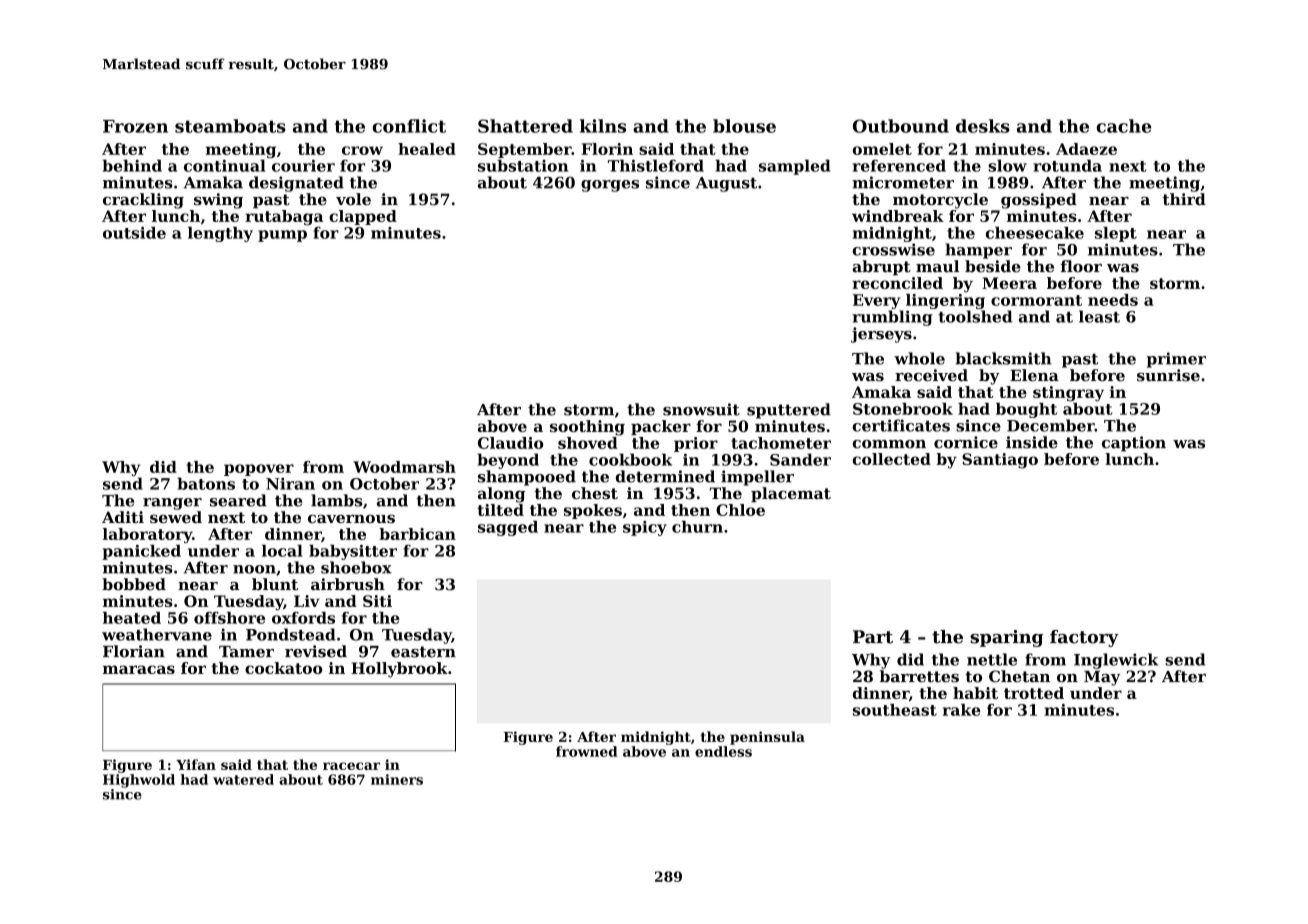 The height and width of the image is (924, 1308). I want to click on spicy, so click(645, 528).
